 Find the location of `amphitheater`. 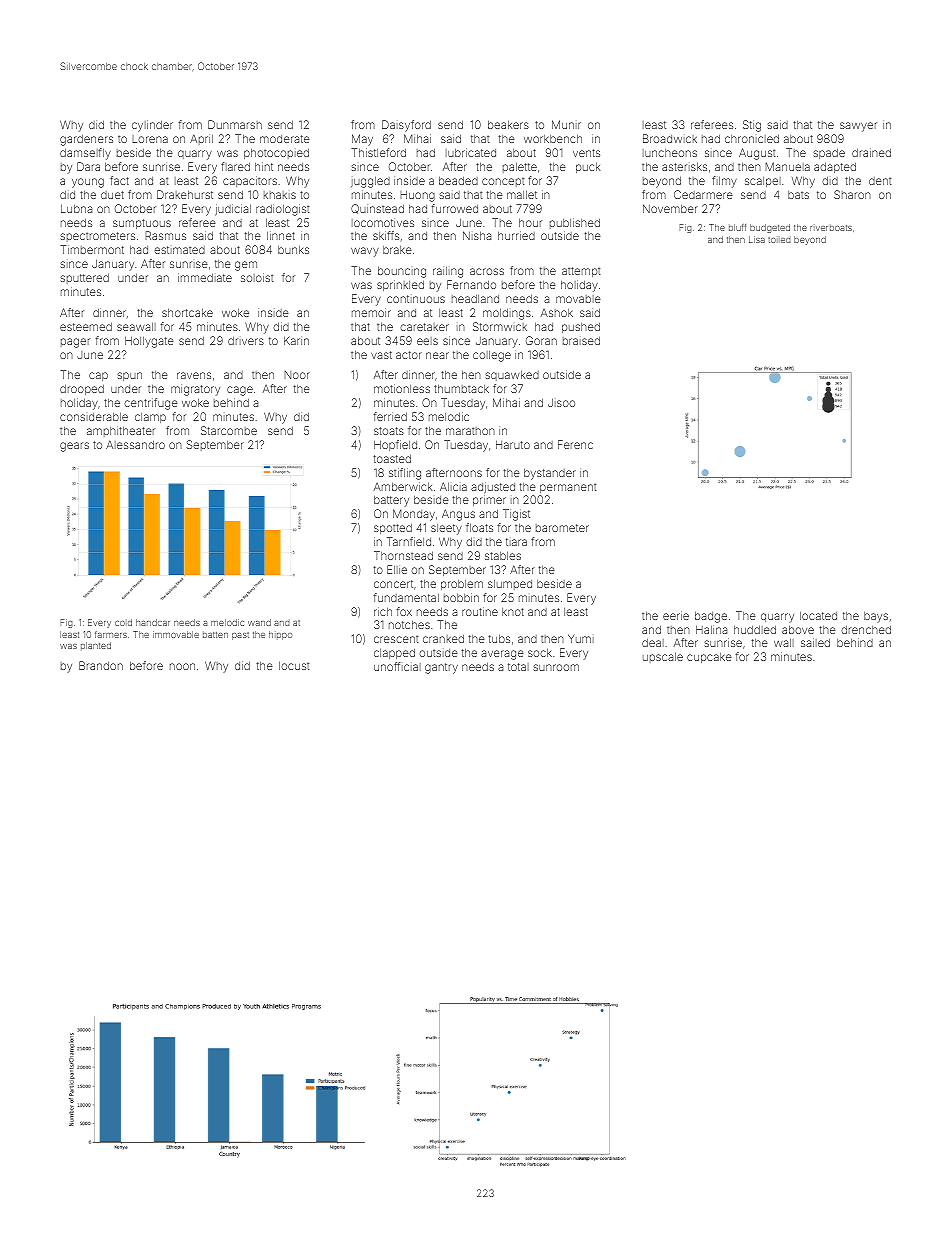

amphitheater is located at coordinates (121, 431).
